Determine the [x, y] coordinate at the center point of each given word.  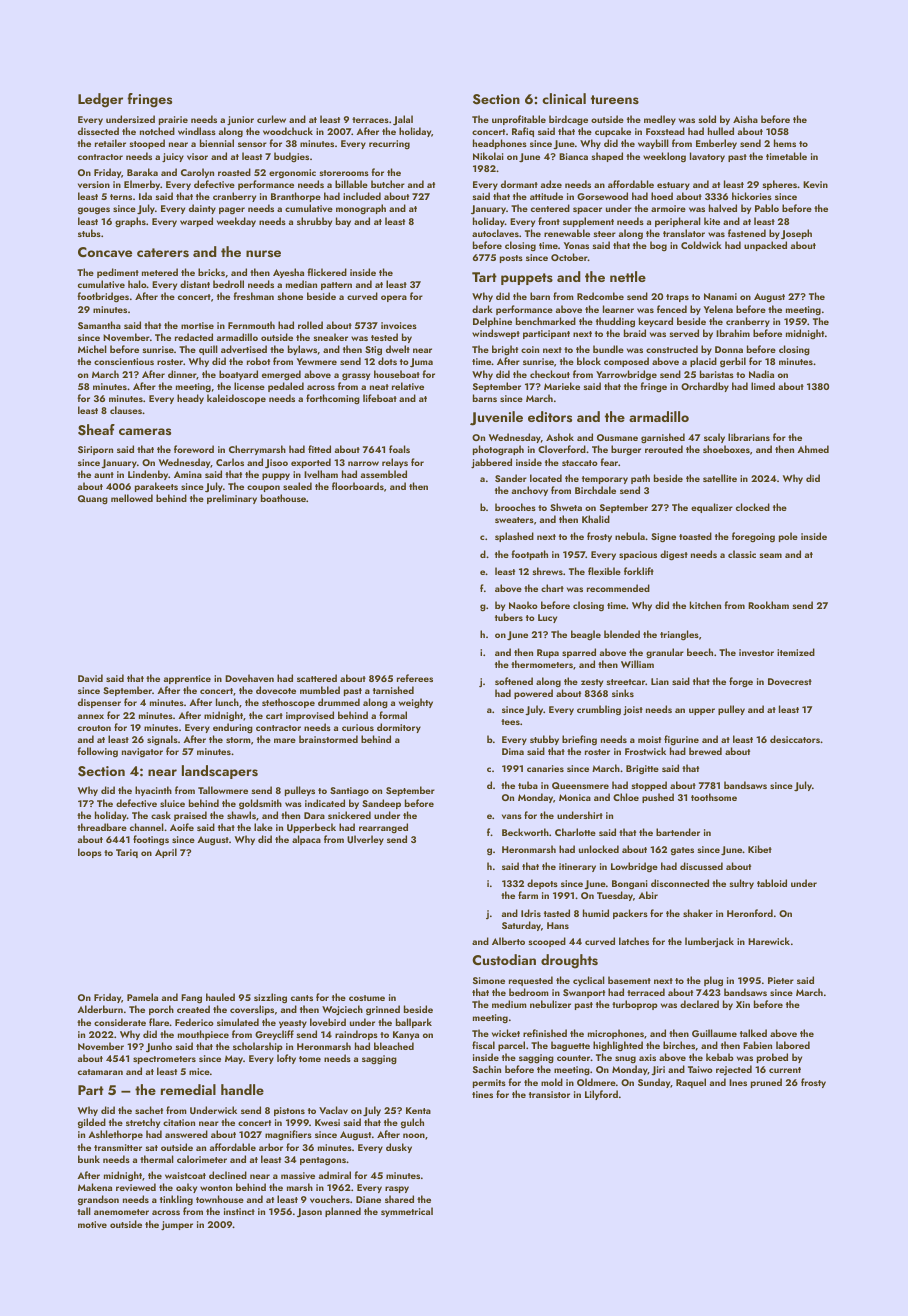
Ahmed [813, 449]
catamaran [100, 1072]
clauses [126, 410]
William [637, 664]
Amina [188, 474]
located [546, 478]
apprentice [187, 679]
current [785, 1070]
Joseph [796, 234]
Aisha [745, 119]
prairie [173, 120]
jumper [177, 1226]
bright [505, 350]
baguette [570, 1046]
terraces [370, 120]
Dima [513, 751]
